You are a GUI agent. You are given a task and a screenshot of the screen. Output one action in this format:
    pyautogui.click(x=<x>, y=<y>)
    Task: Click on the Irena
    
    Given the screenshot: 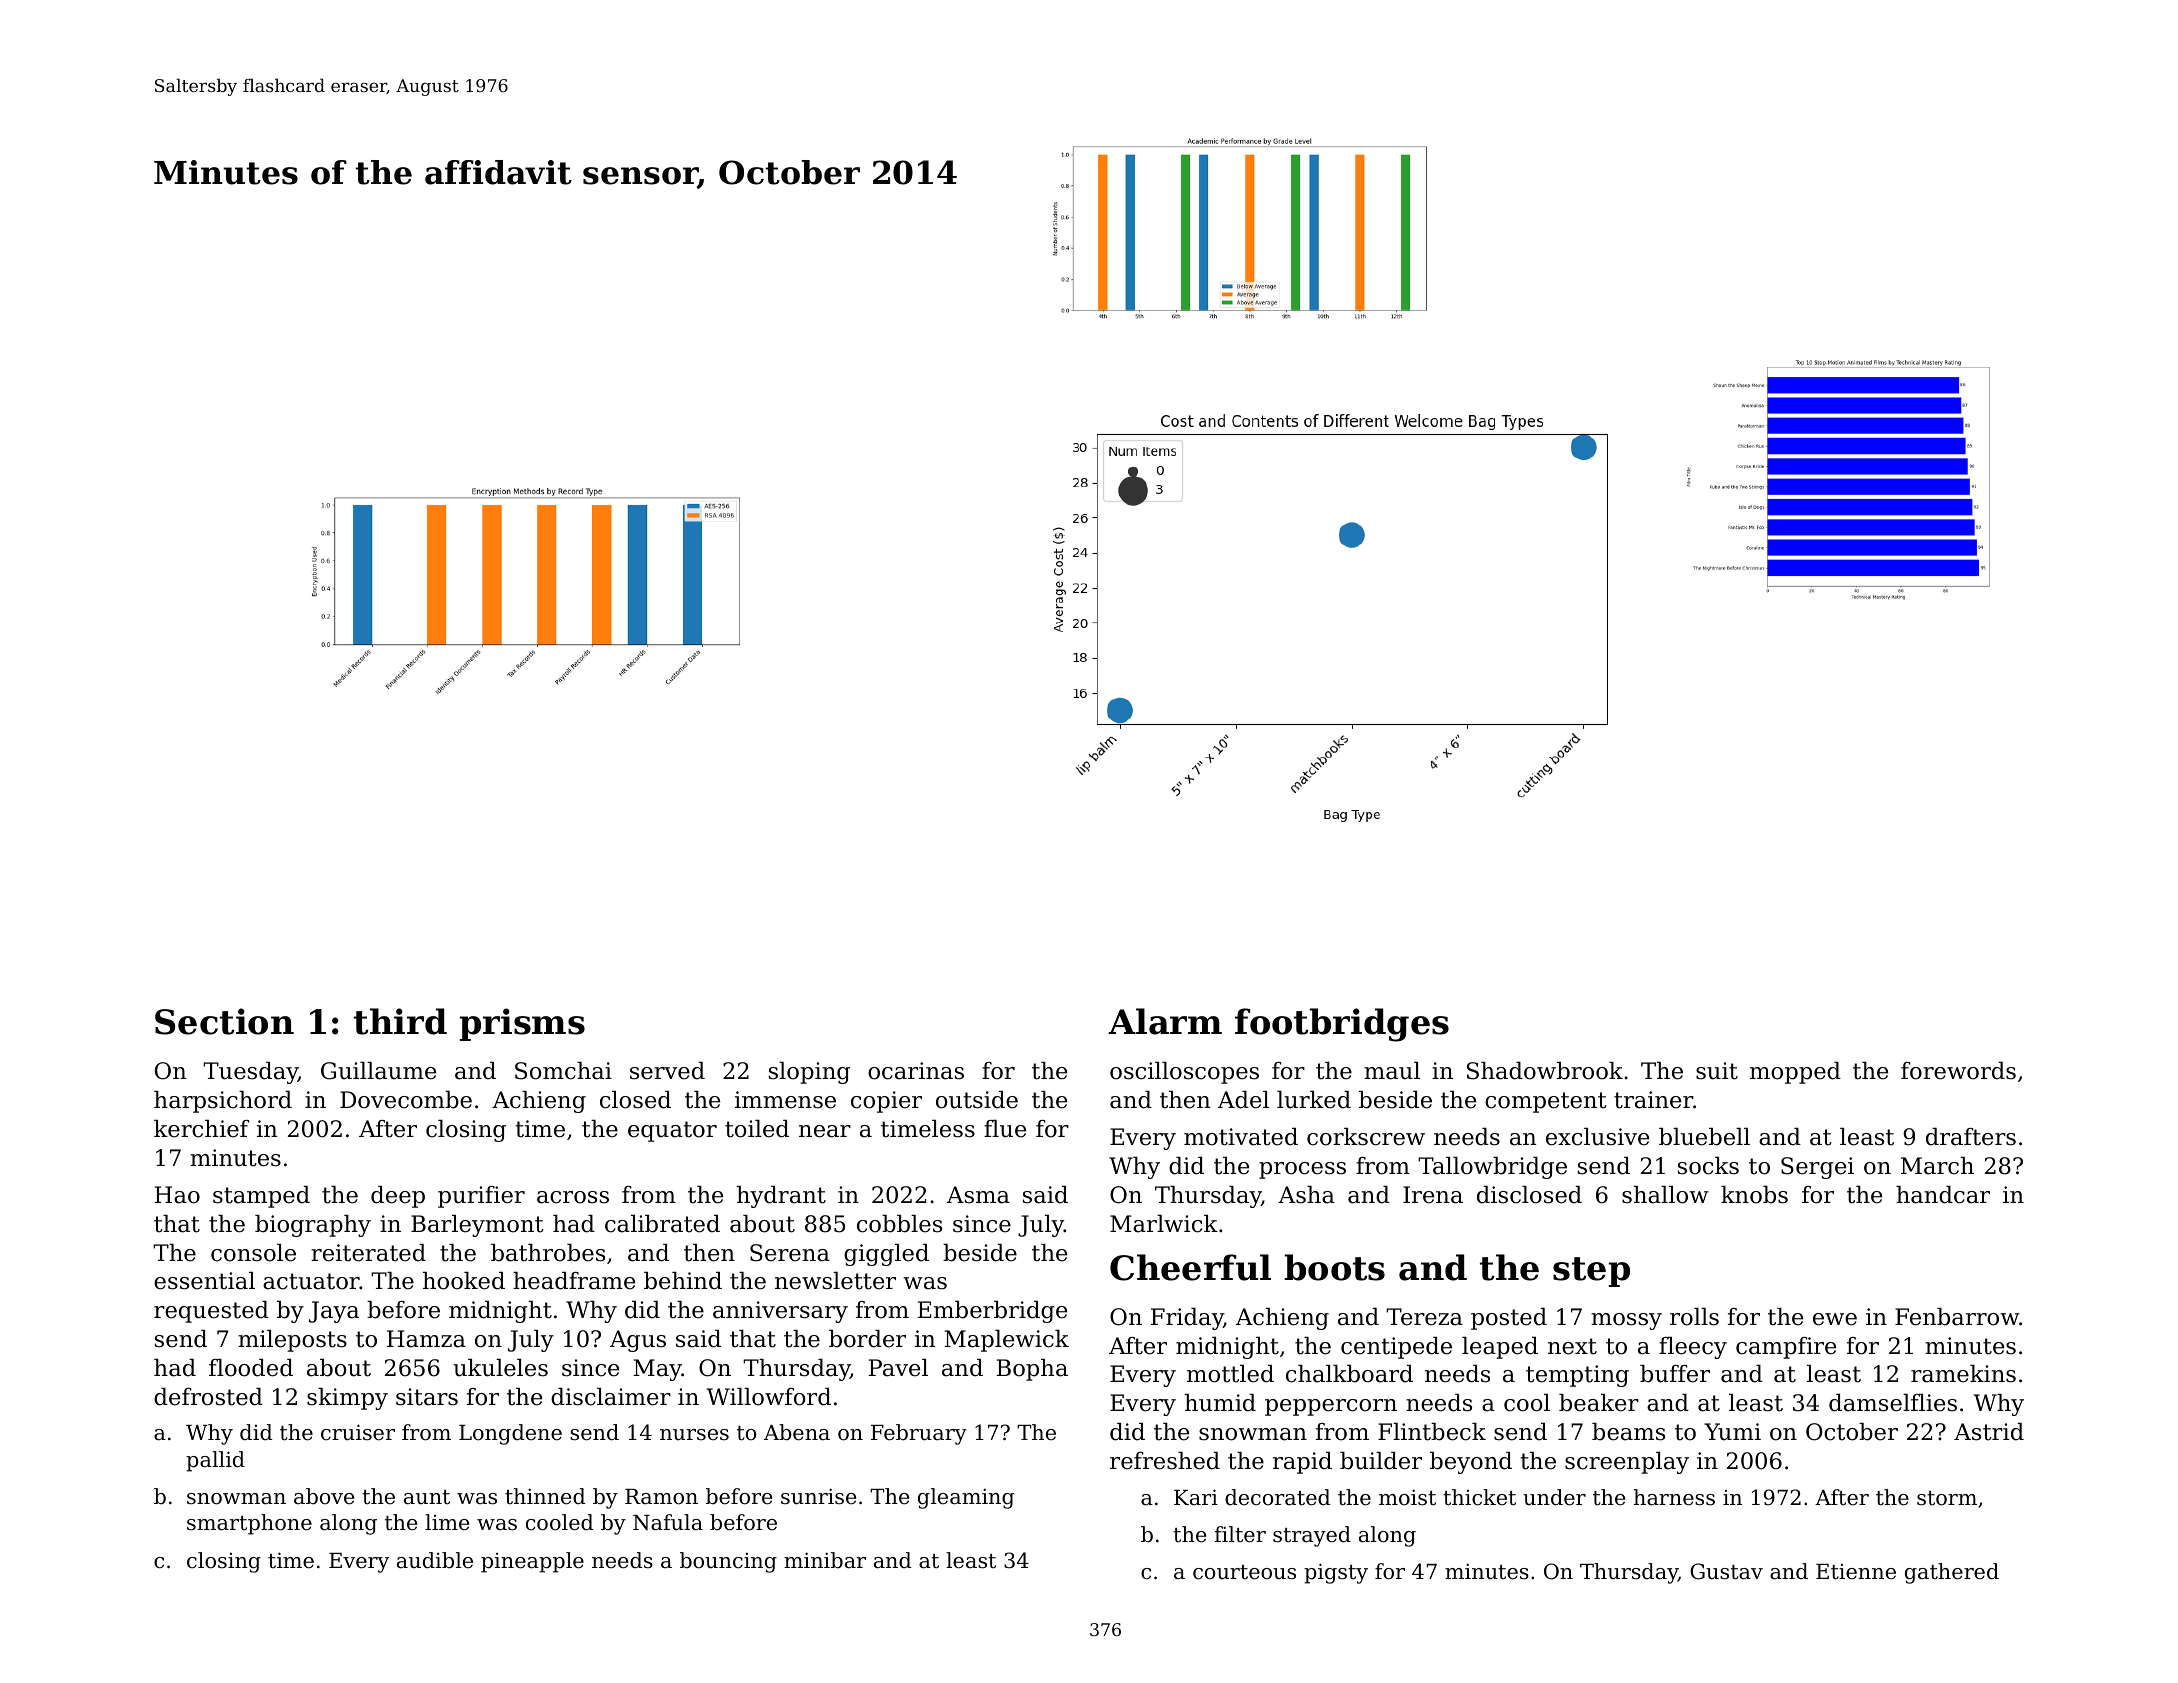 What is the action you would take?
    pyautogui.click(x=1433, y=1195)
